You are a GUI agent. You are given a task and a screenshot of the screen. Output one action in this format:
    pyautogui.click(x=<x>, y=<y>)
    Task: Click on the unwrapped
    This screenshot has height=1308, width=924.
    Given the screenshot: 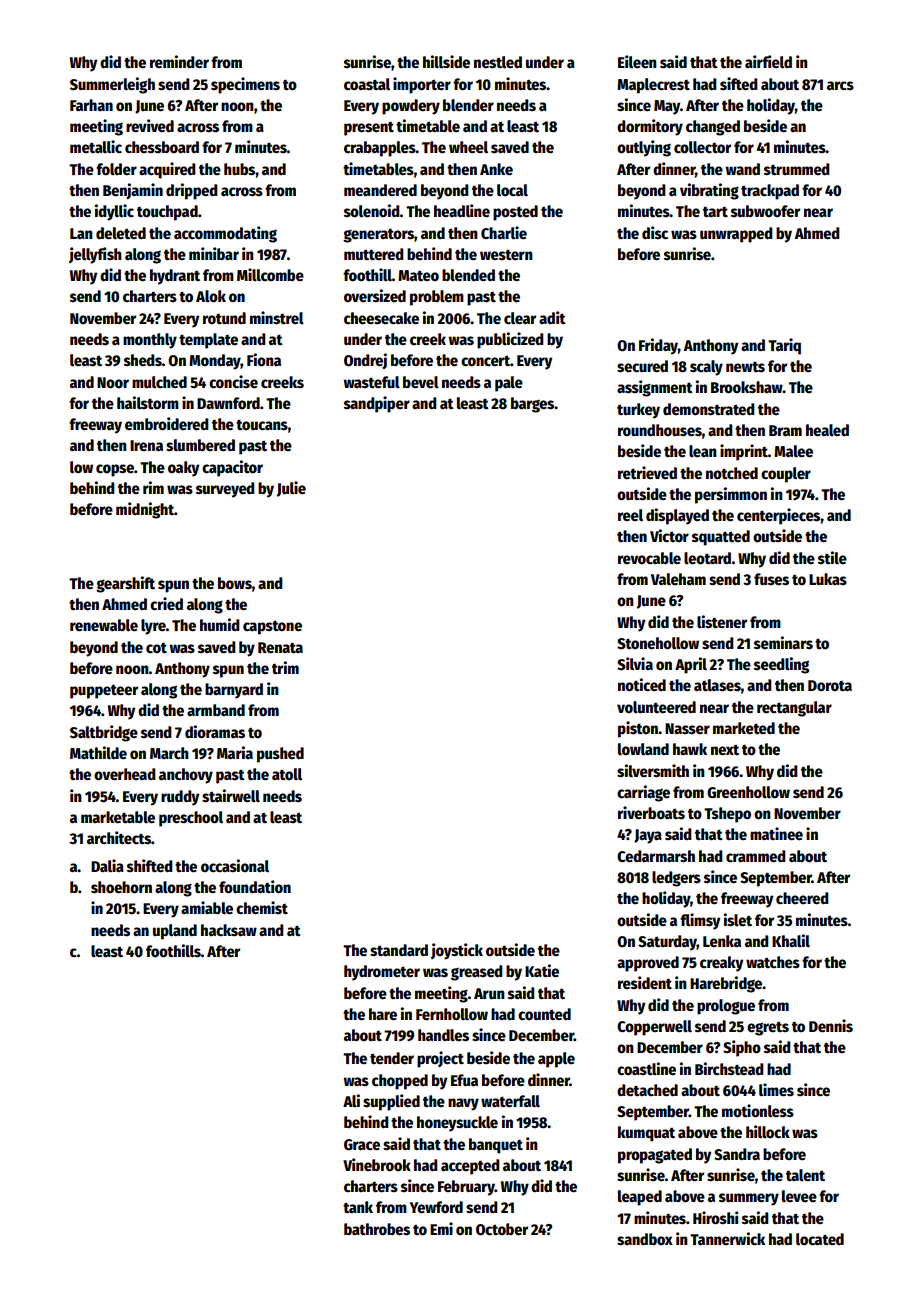 What is the action you would take?
    pyautogui.click(x=736, y=235)
